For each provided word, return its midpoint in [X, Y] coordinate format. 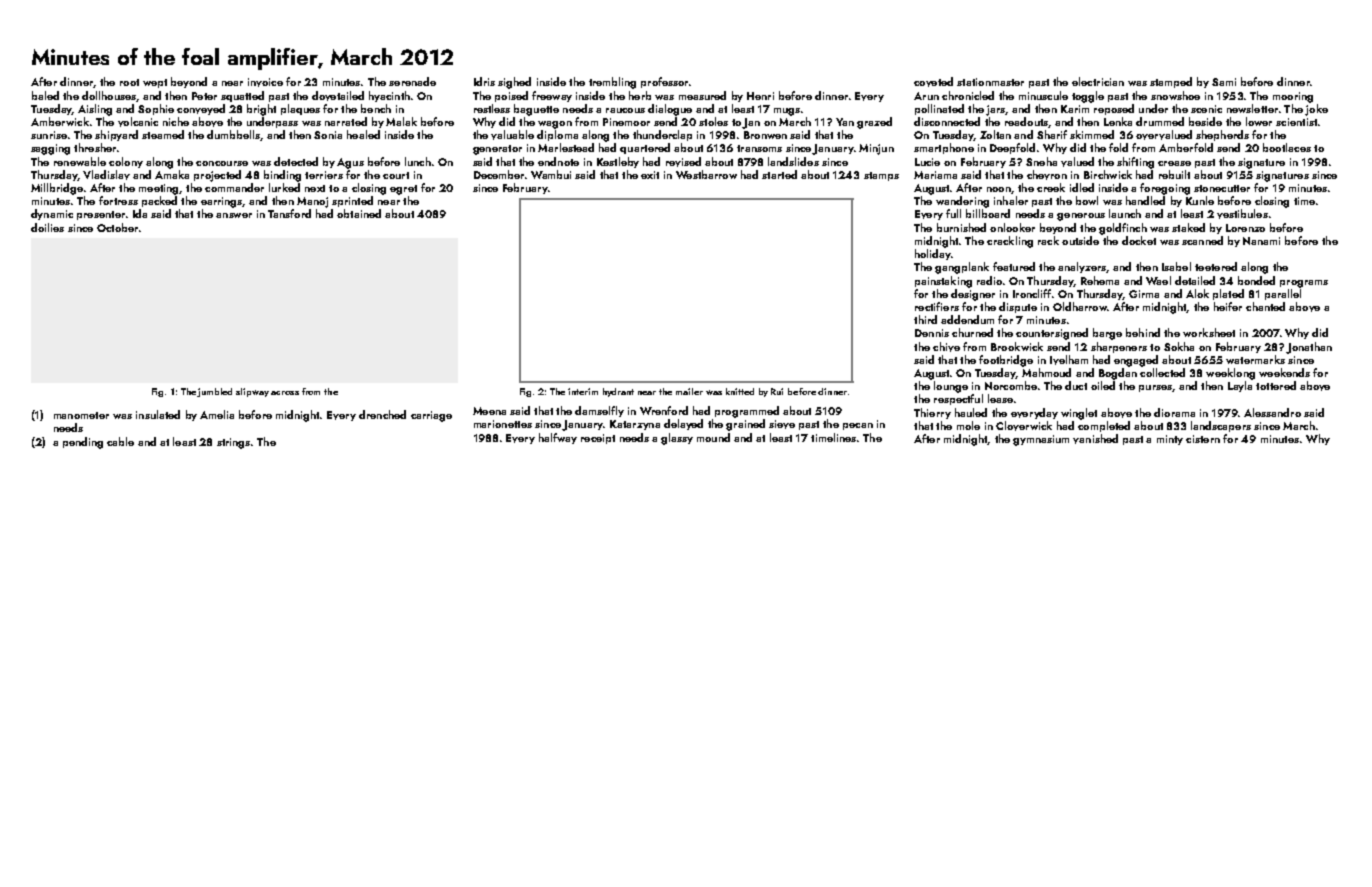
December [499, 174]
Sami [1224, 82]
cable [120, 441]
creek [1051, 187]
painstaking [943, 282]
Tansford [289, 213]
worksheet [1209, 332]
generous [1081, 217]
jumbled [214, 392]
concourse [222, 163]
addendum [967, 319]
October [117, 227]
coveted [933, 82]
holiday [933, 254]
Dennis [932, 333]
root [129, 82]
